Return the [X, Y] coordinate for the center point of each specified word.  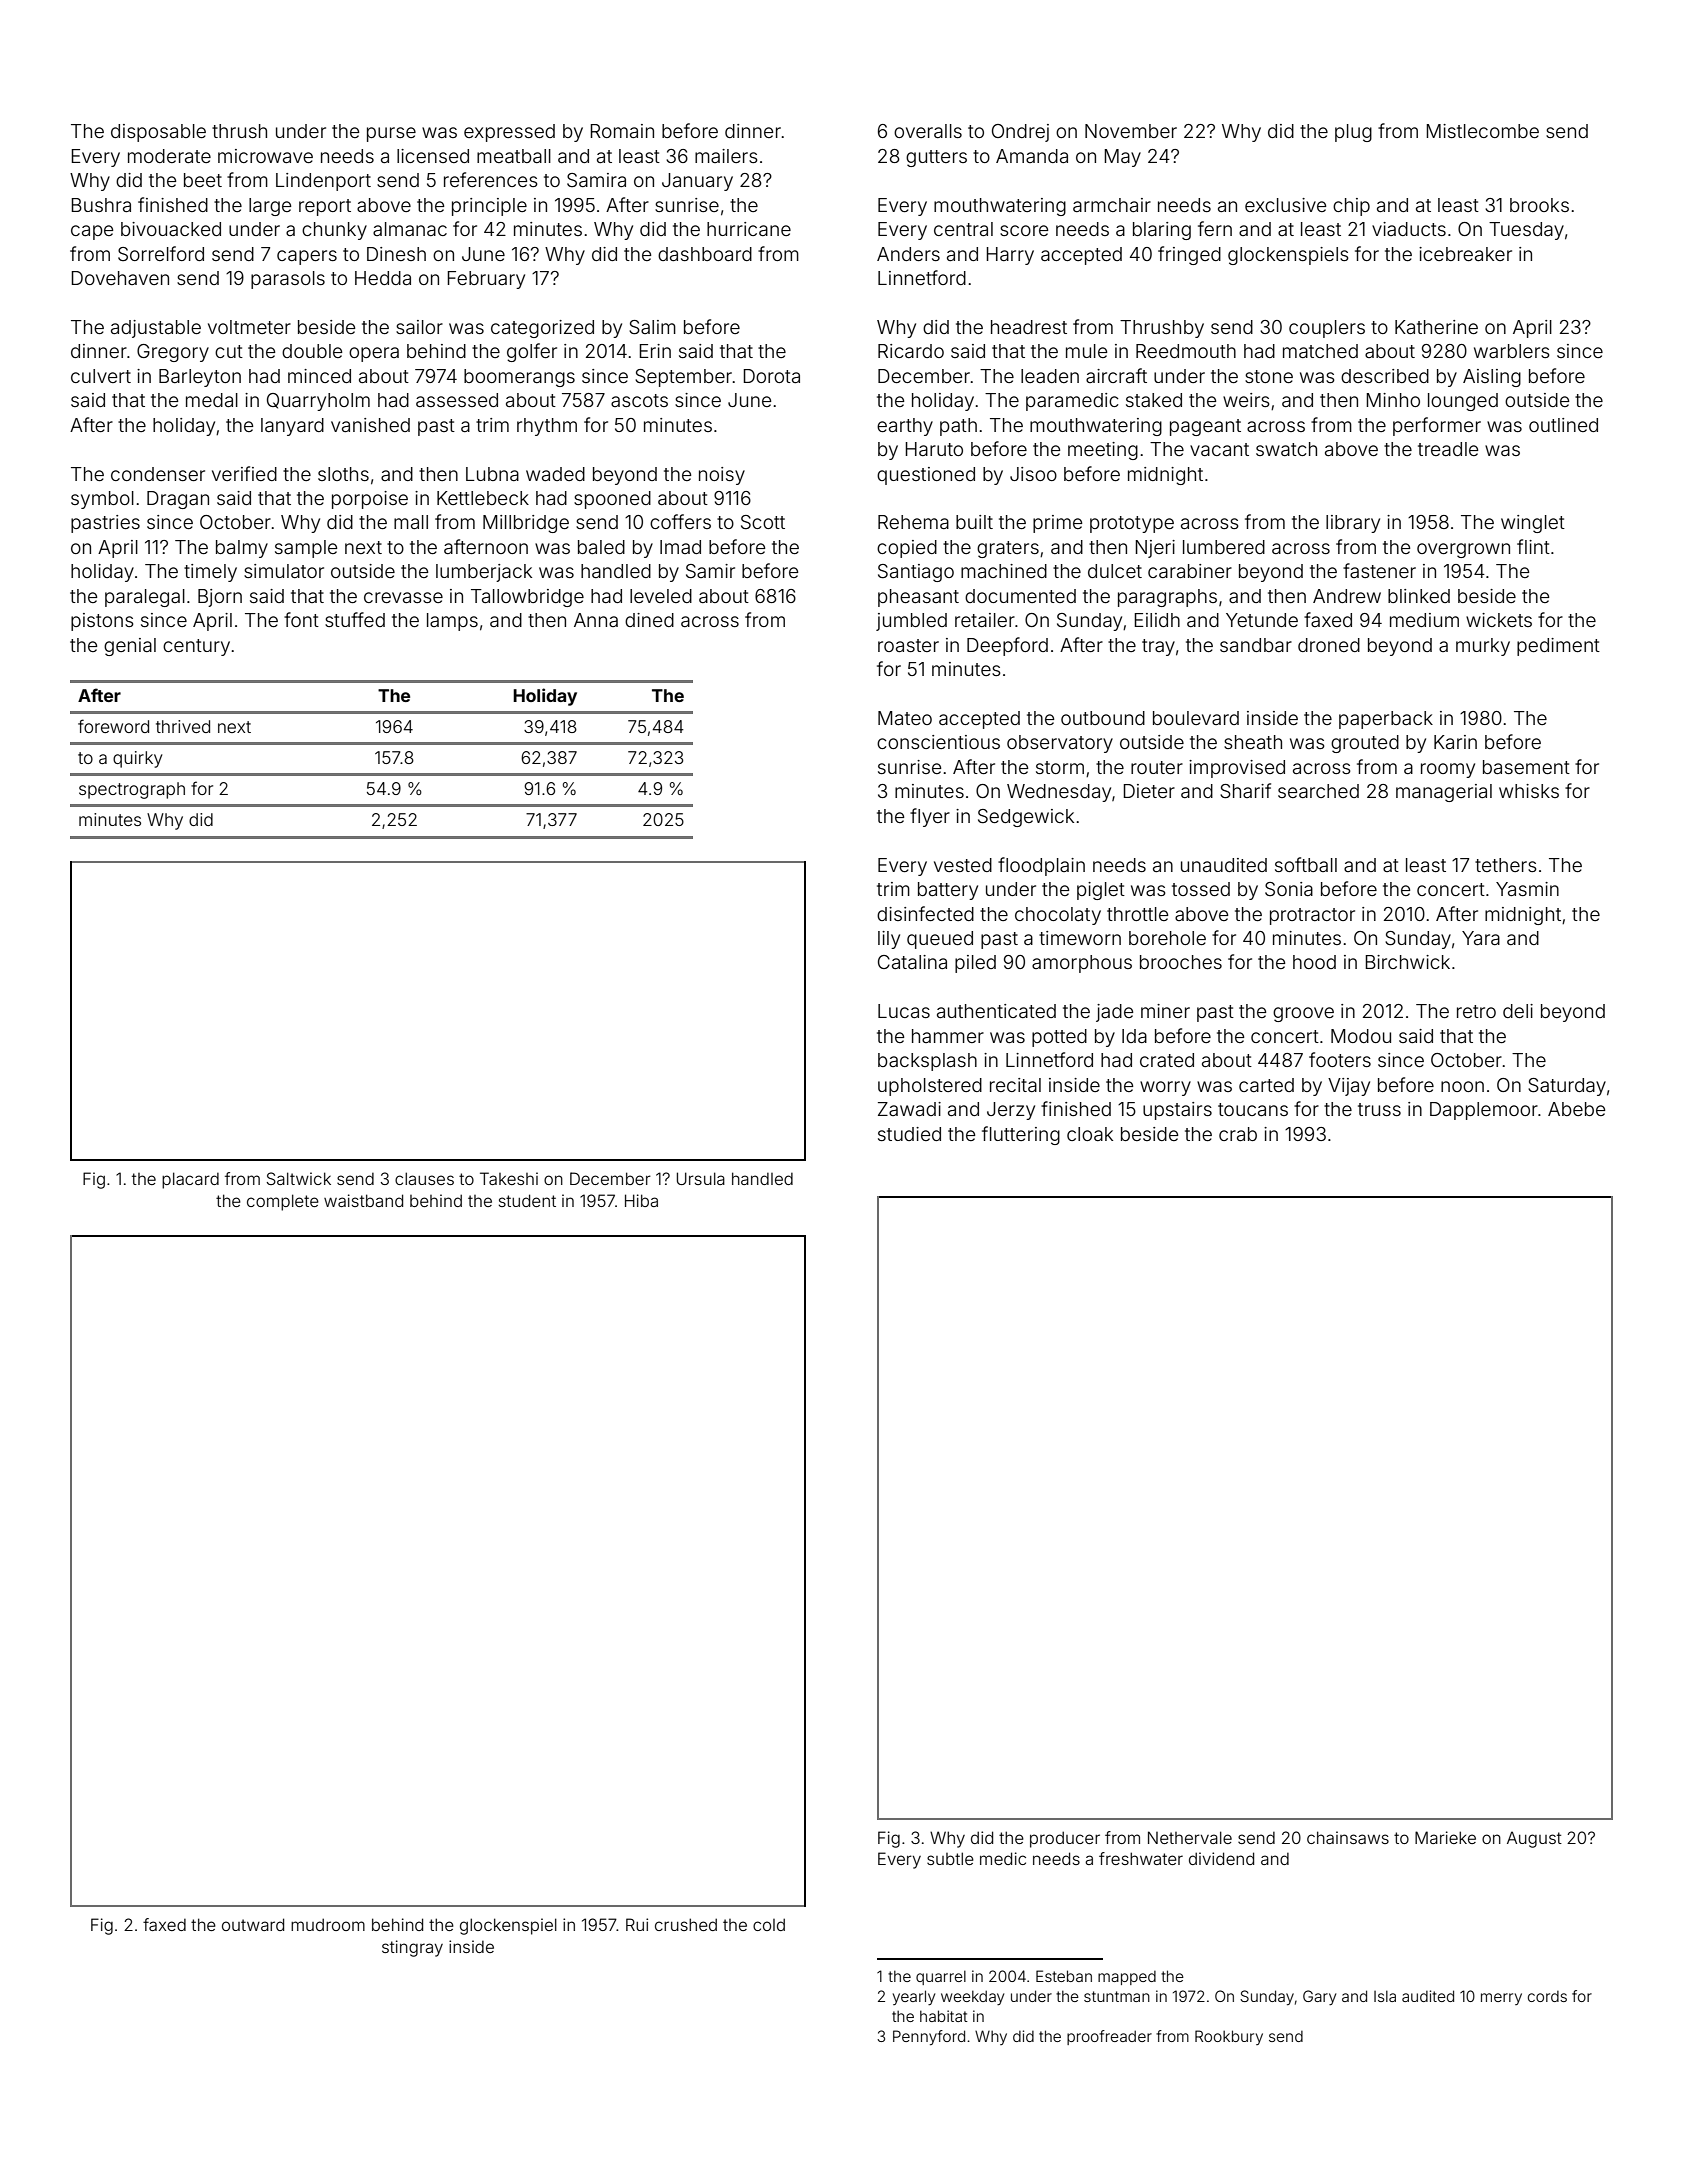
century [196, 647]
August [1534, 1839]
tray [1158, 647]
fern [1215, 228]
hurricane [749, 229]
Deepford [1007, 646]
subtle [950, 1858]
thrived [183, 726]
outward [253, 1924]
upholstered [930, 1087]
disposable [158, 133]
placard [190, 1180]
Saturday [1567, 1087]
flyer [930, 817]
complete [283, 1202]
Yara [1481, 938]
